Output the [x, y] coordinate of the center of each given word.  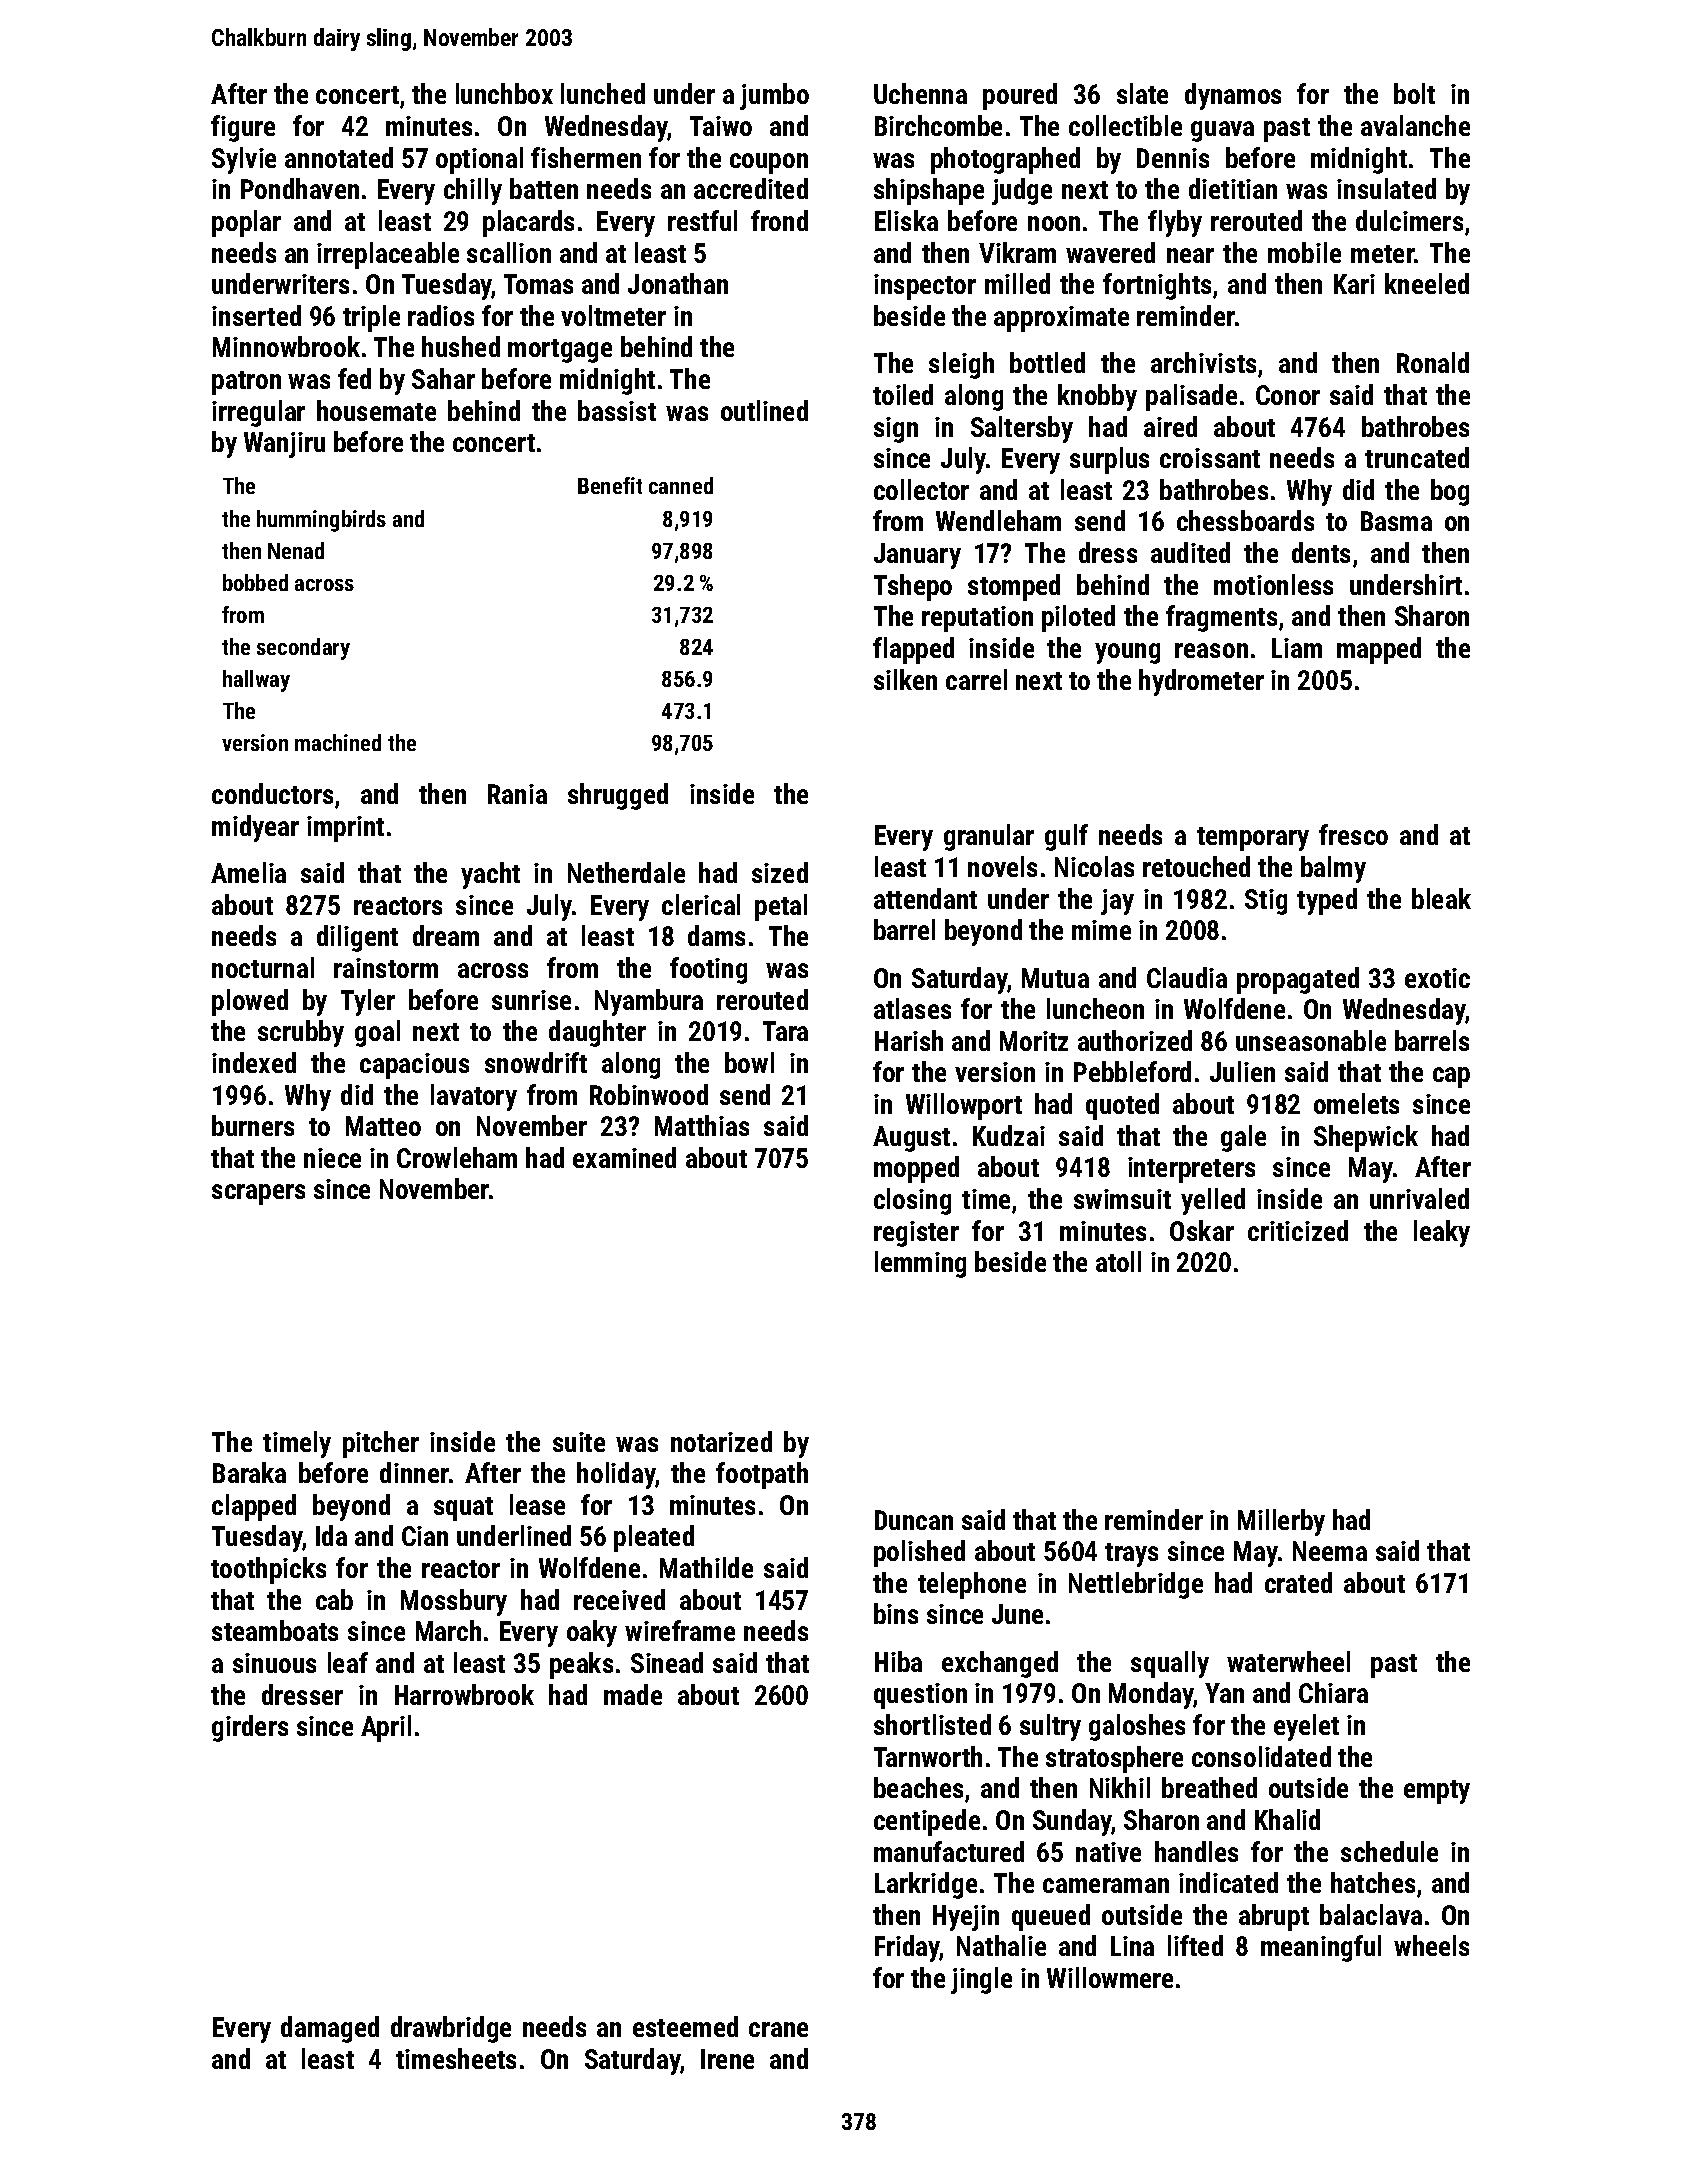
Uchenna [920, 93]
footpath [762, 1475]
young [1127, 653]
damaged [330, 2029]
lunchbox [504, 93]
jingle [981, 1980]
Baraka [249, 1472]
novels [1002, 866]
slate [1142, 93]
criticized [1298, 1230]
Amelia [248, 872]
